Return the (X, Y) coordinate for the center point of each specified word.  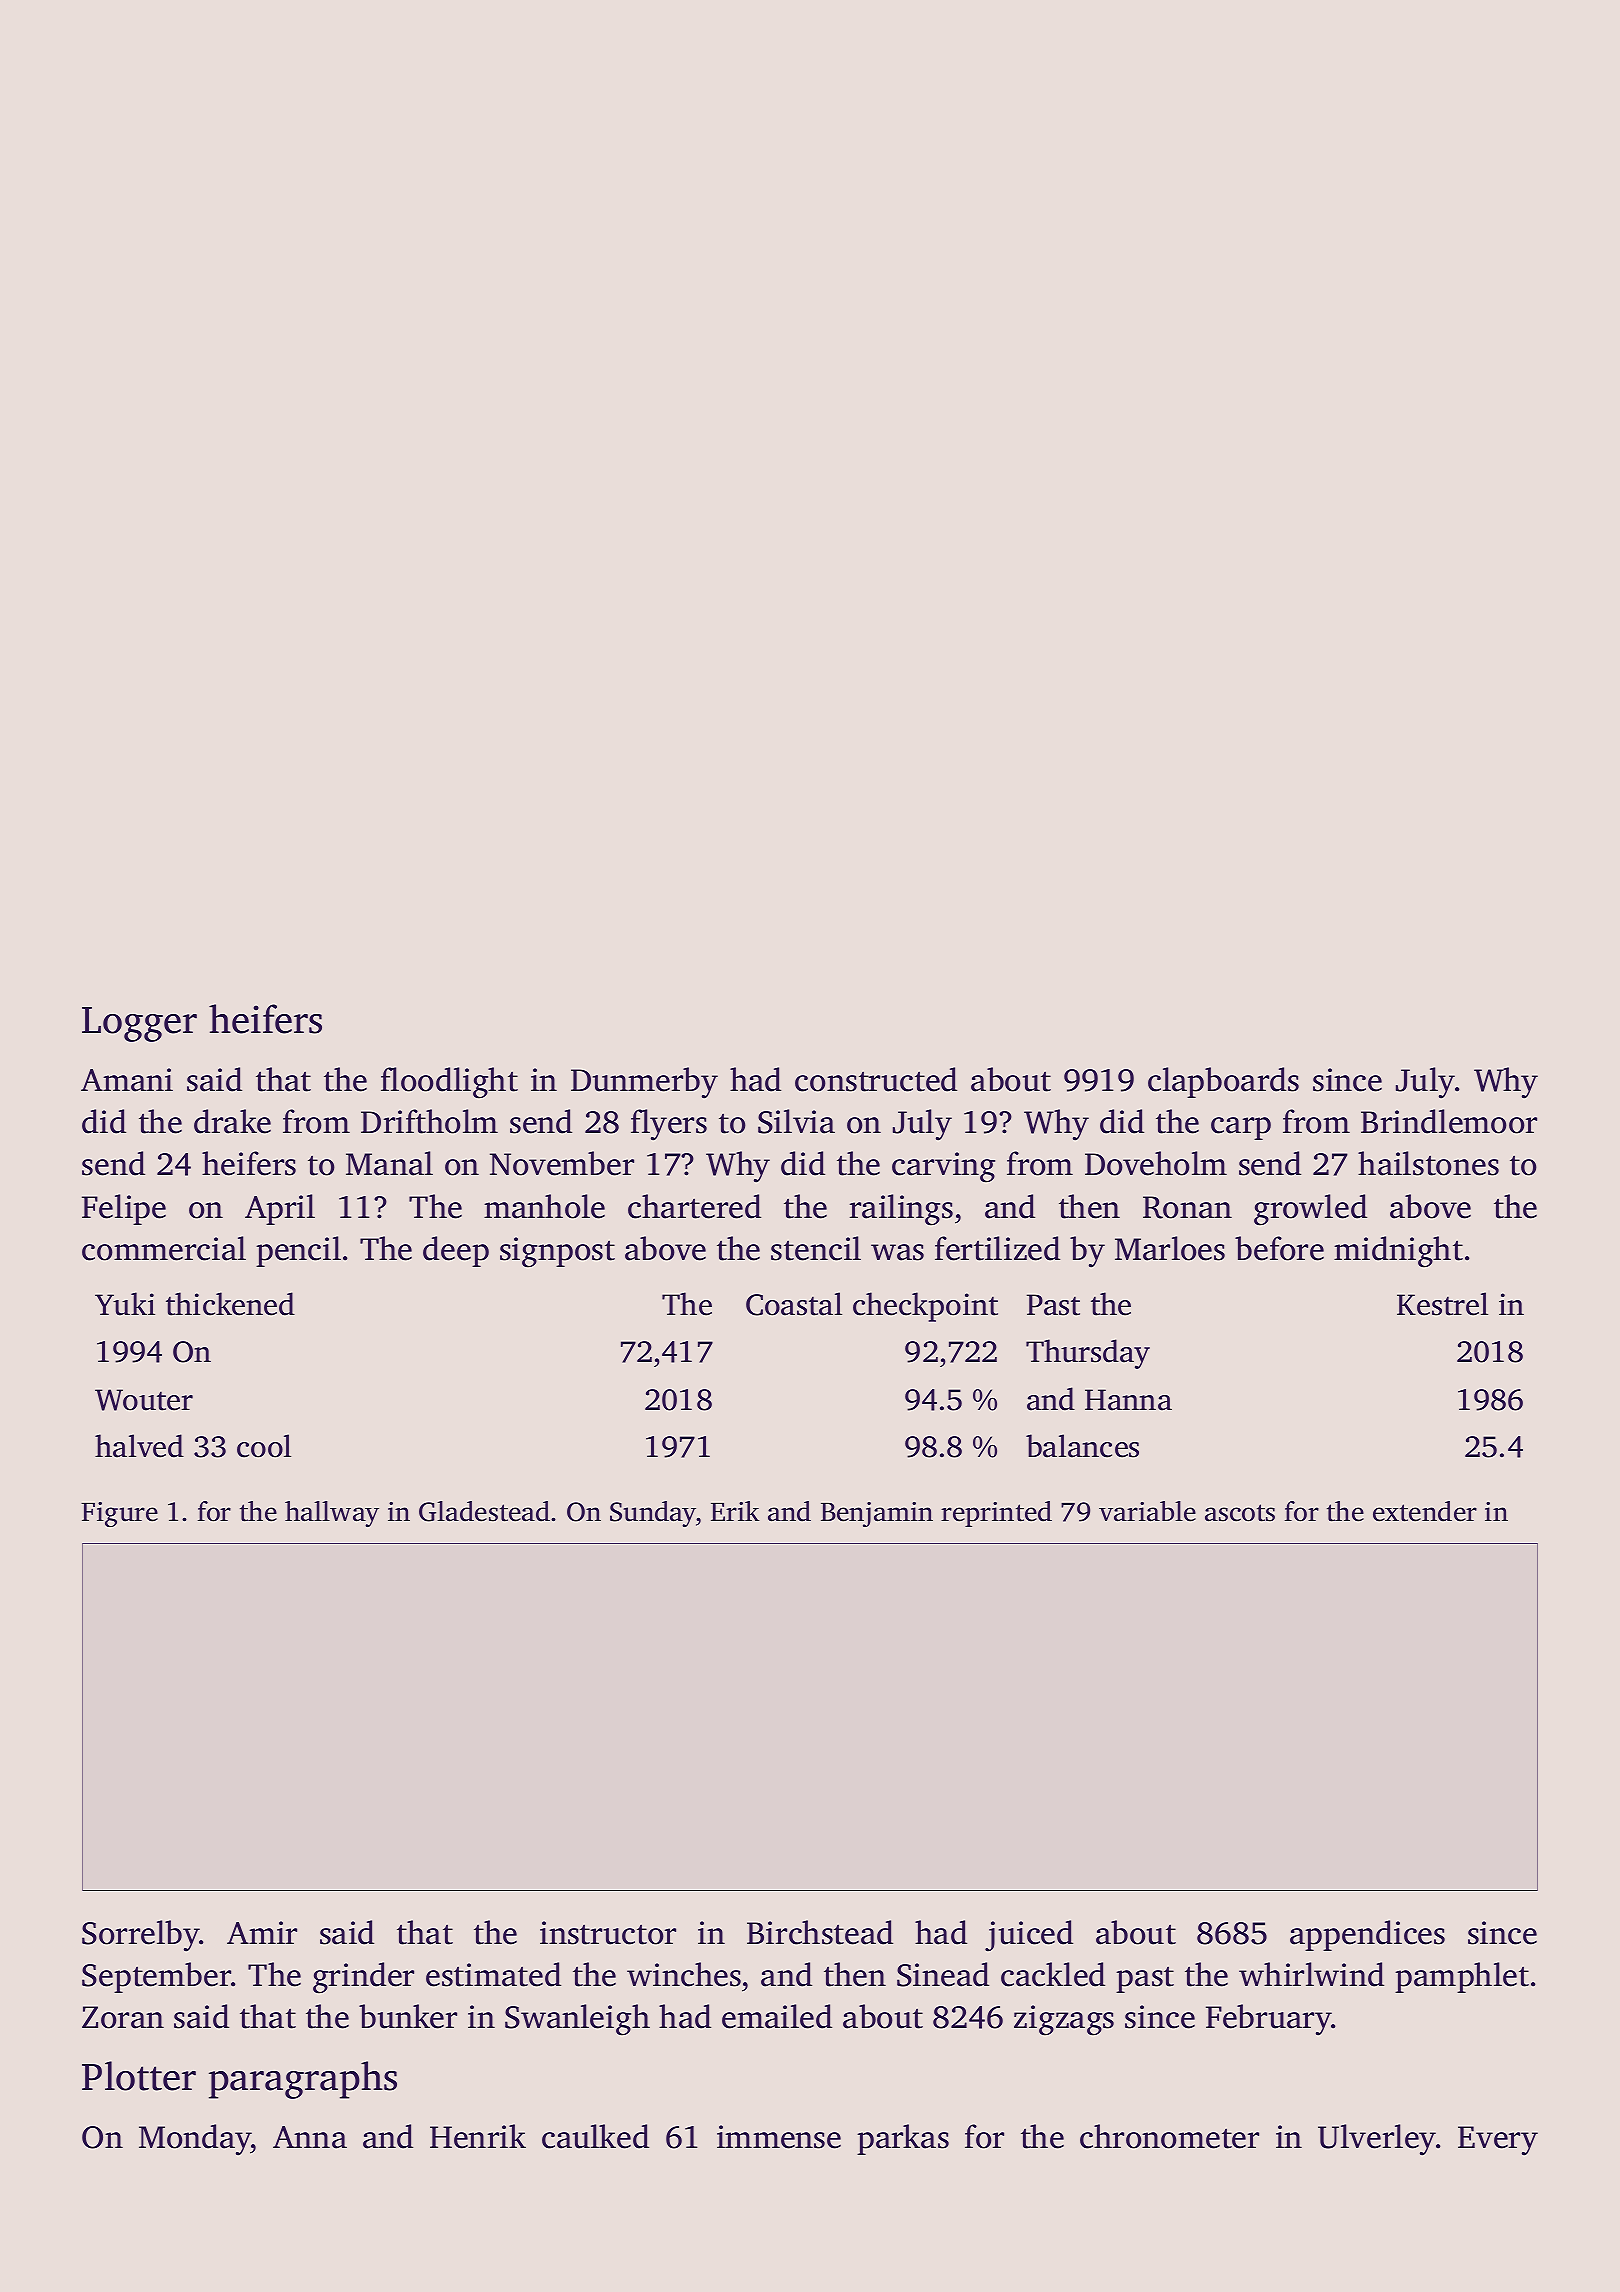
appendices (1367, 1935)
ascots (1240, 1513)
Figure (119, 1514)
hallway (332, 1514)
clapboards (1223, 1082)
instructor (608, 1933)
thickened (230, 1304)
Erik (735, 1511)
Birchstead (820, 1932)
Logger (139, 1024)
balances (1082, 1446)
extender (1425, 1511)
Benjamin (877, 1514)
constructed (876, 1079)
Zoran (123, 2017)
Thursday (1088, 1354)
